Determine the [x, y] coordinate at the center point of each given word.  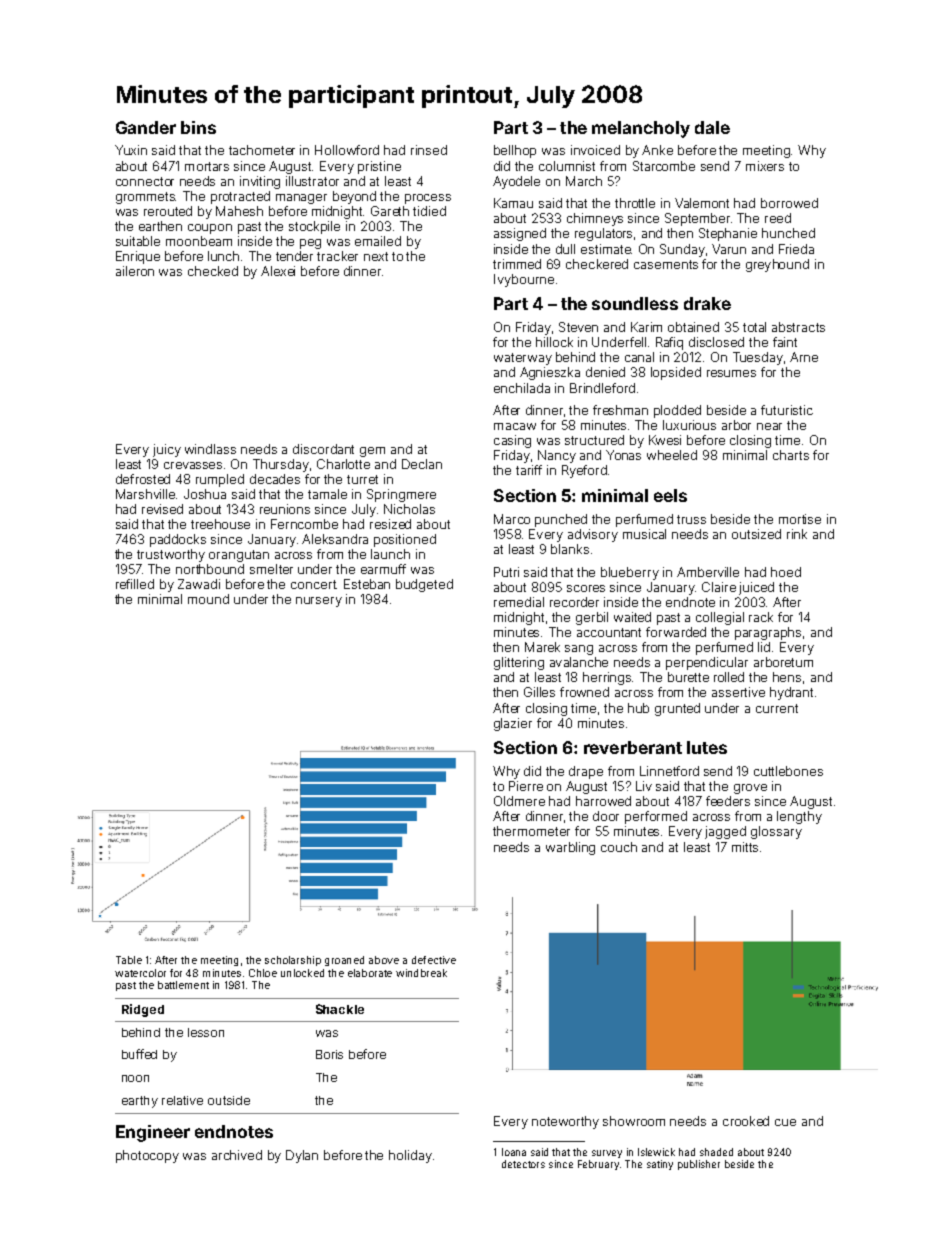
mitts [745, 847]
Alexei [278, 271]
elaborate [370, 973]
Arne [804, 357]
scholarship [293, 961]
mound [208, 599]
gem [372, 452]
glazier [513, 724]
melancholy [641, 129]
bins [198, 127]
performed [656, 817]
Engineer [153, 1133]
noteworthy [565, 1122]
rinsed [429, 150]
